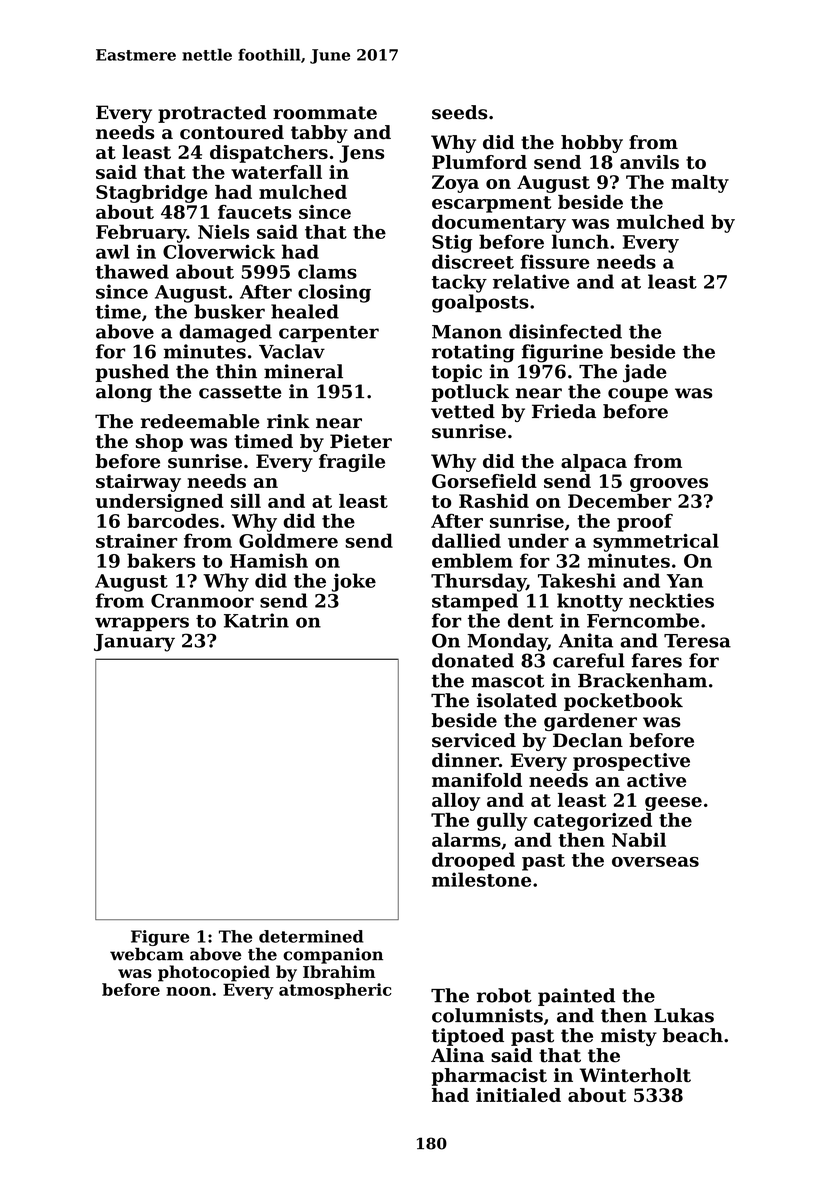 This screenshot has width=830, height=1177. What do you see at coordinates (655, 862) in the screenshot?
I see `overseas` at bounding box center [655, 862].
